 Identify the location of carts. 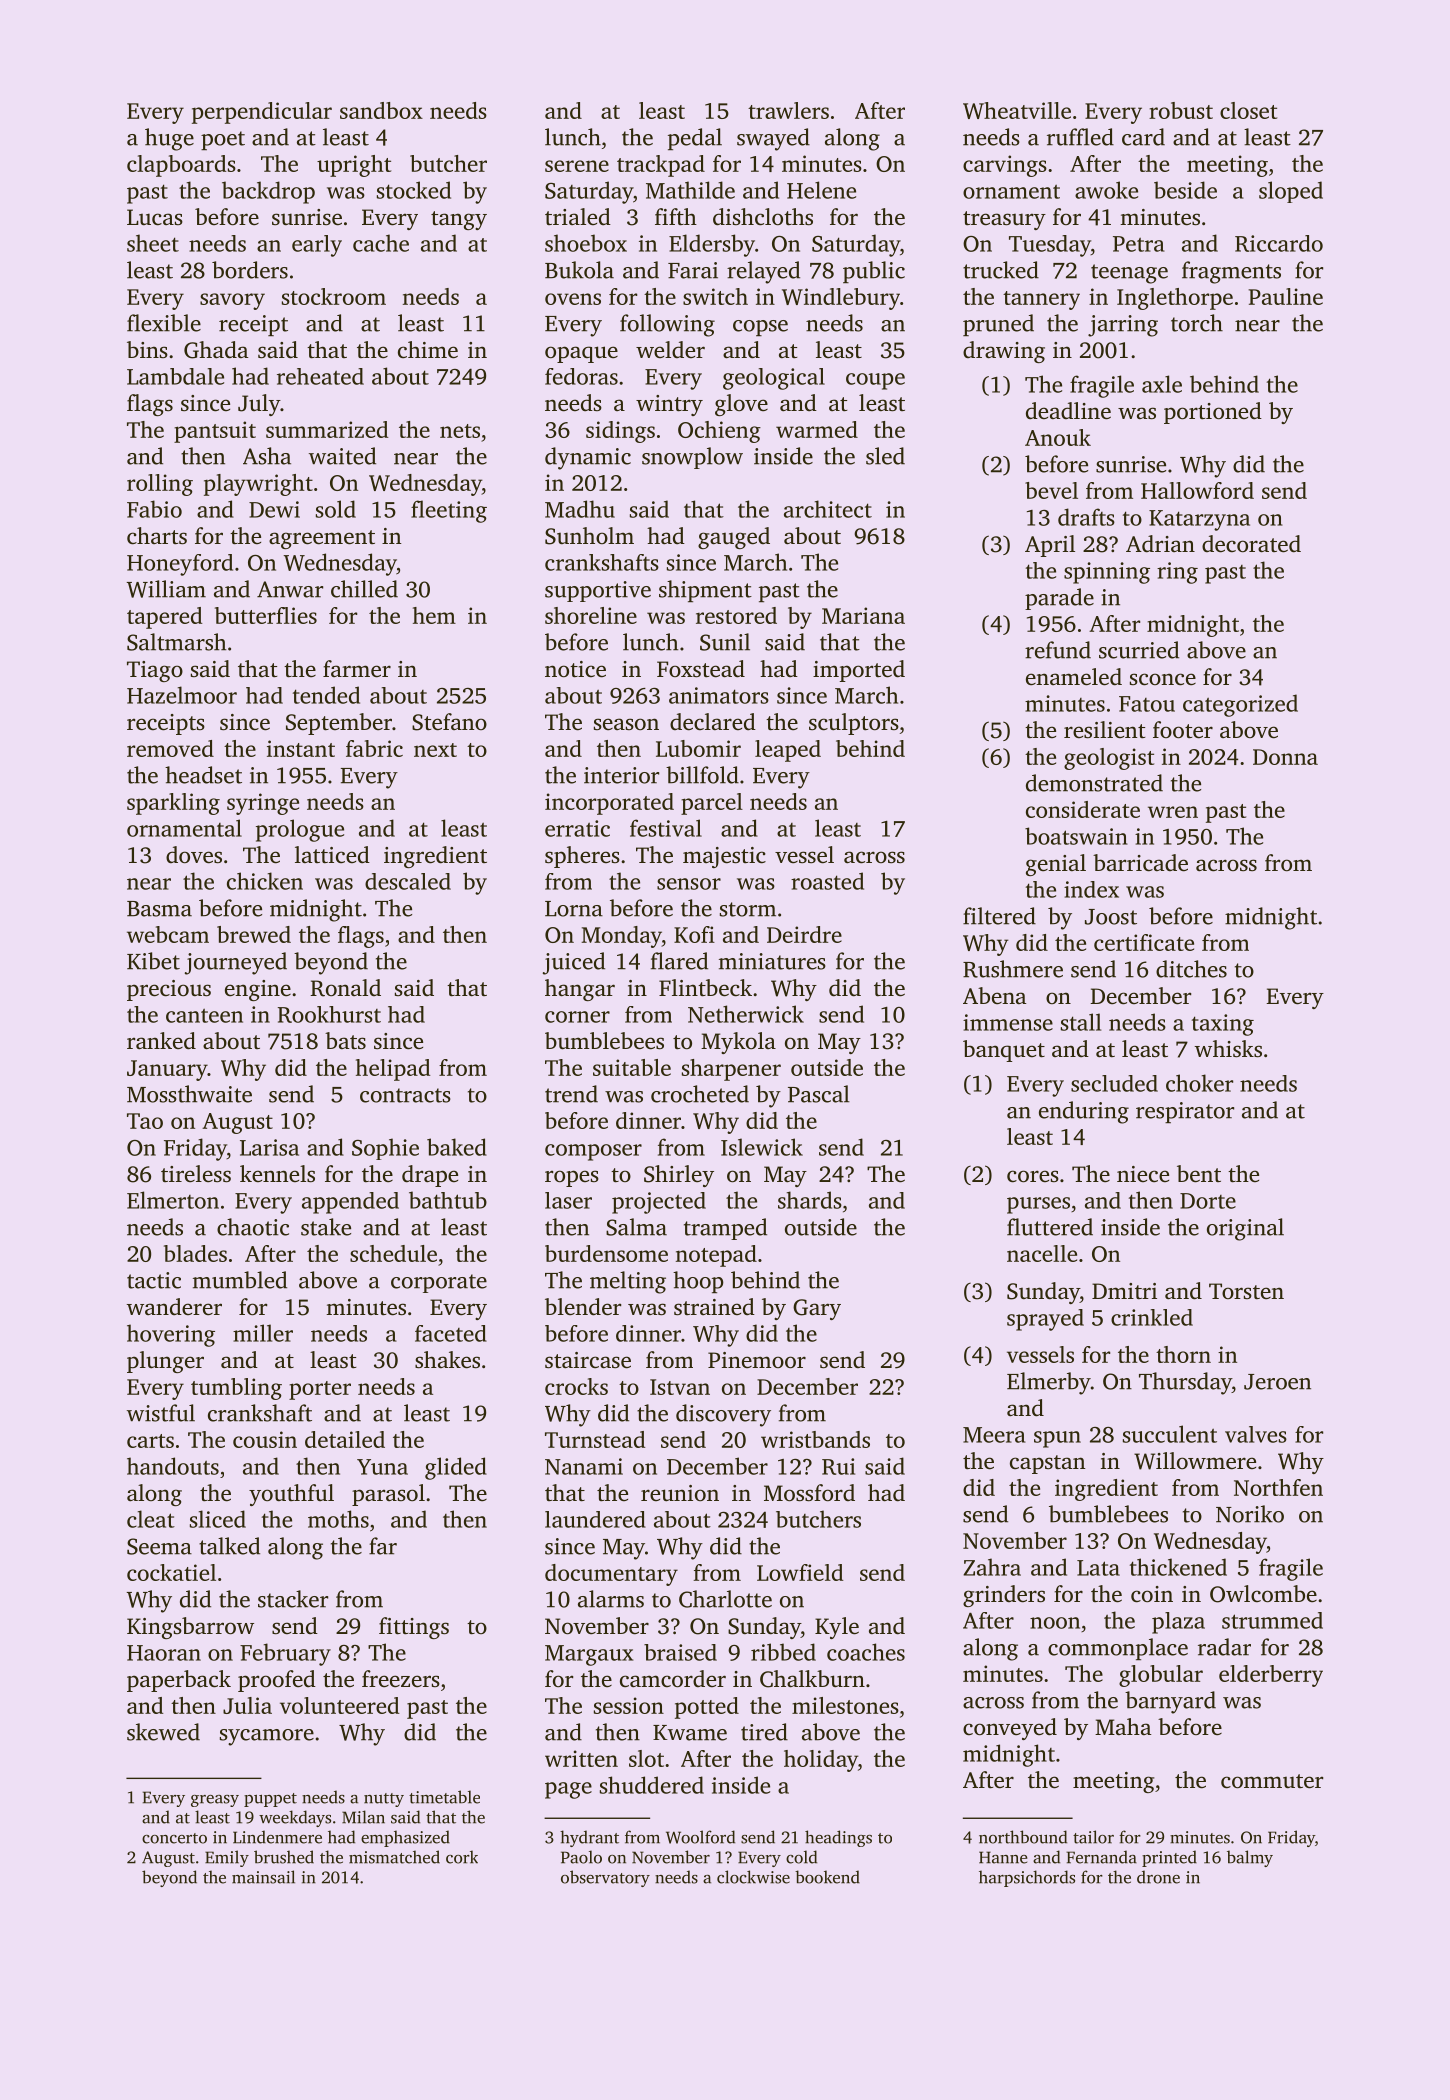
(150, 1441).
